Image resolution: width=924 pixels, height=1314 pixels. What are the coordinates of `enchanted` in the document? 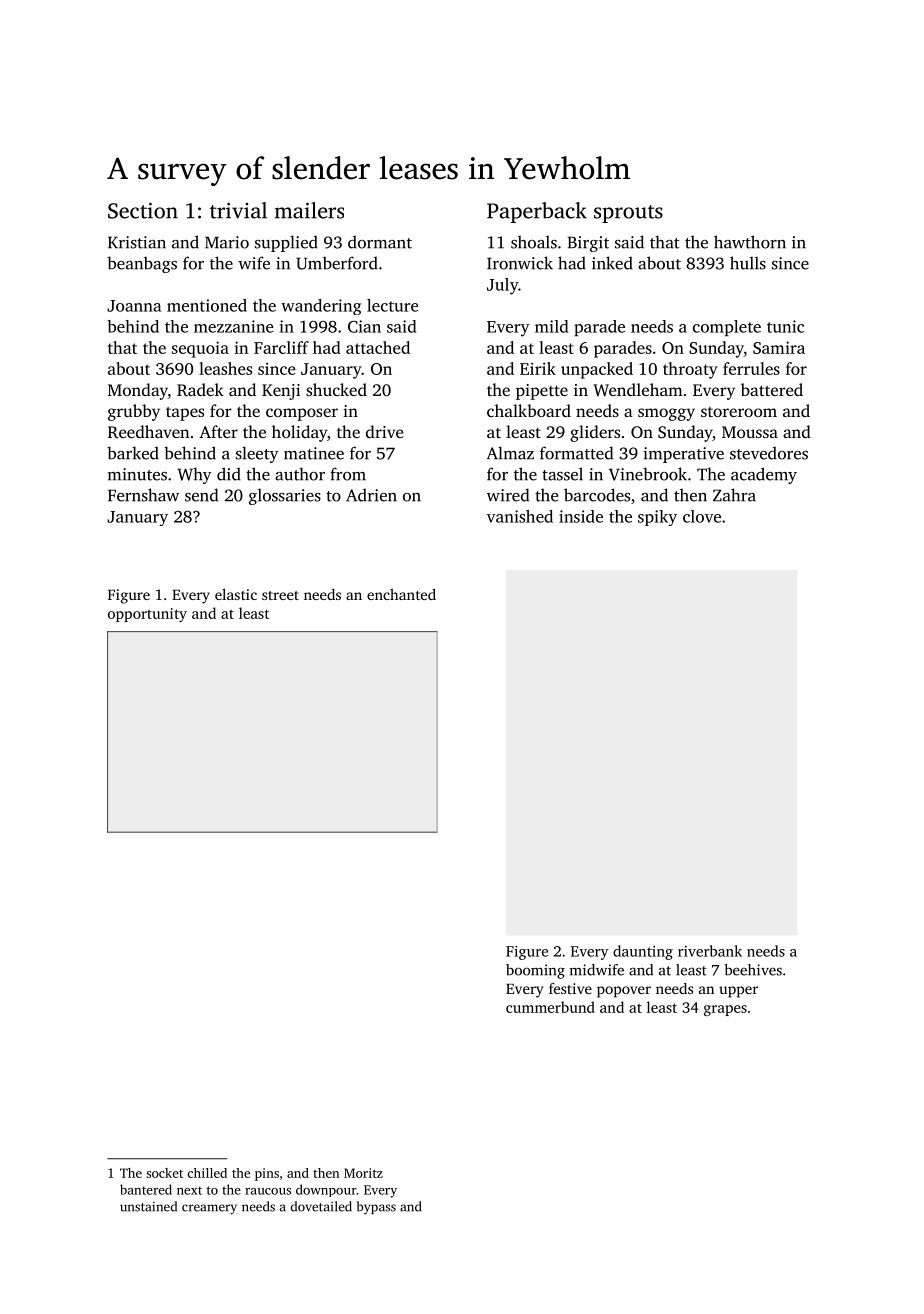 It's located at (401, 594).
